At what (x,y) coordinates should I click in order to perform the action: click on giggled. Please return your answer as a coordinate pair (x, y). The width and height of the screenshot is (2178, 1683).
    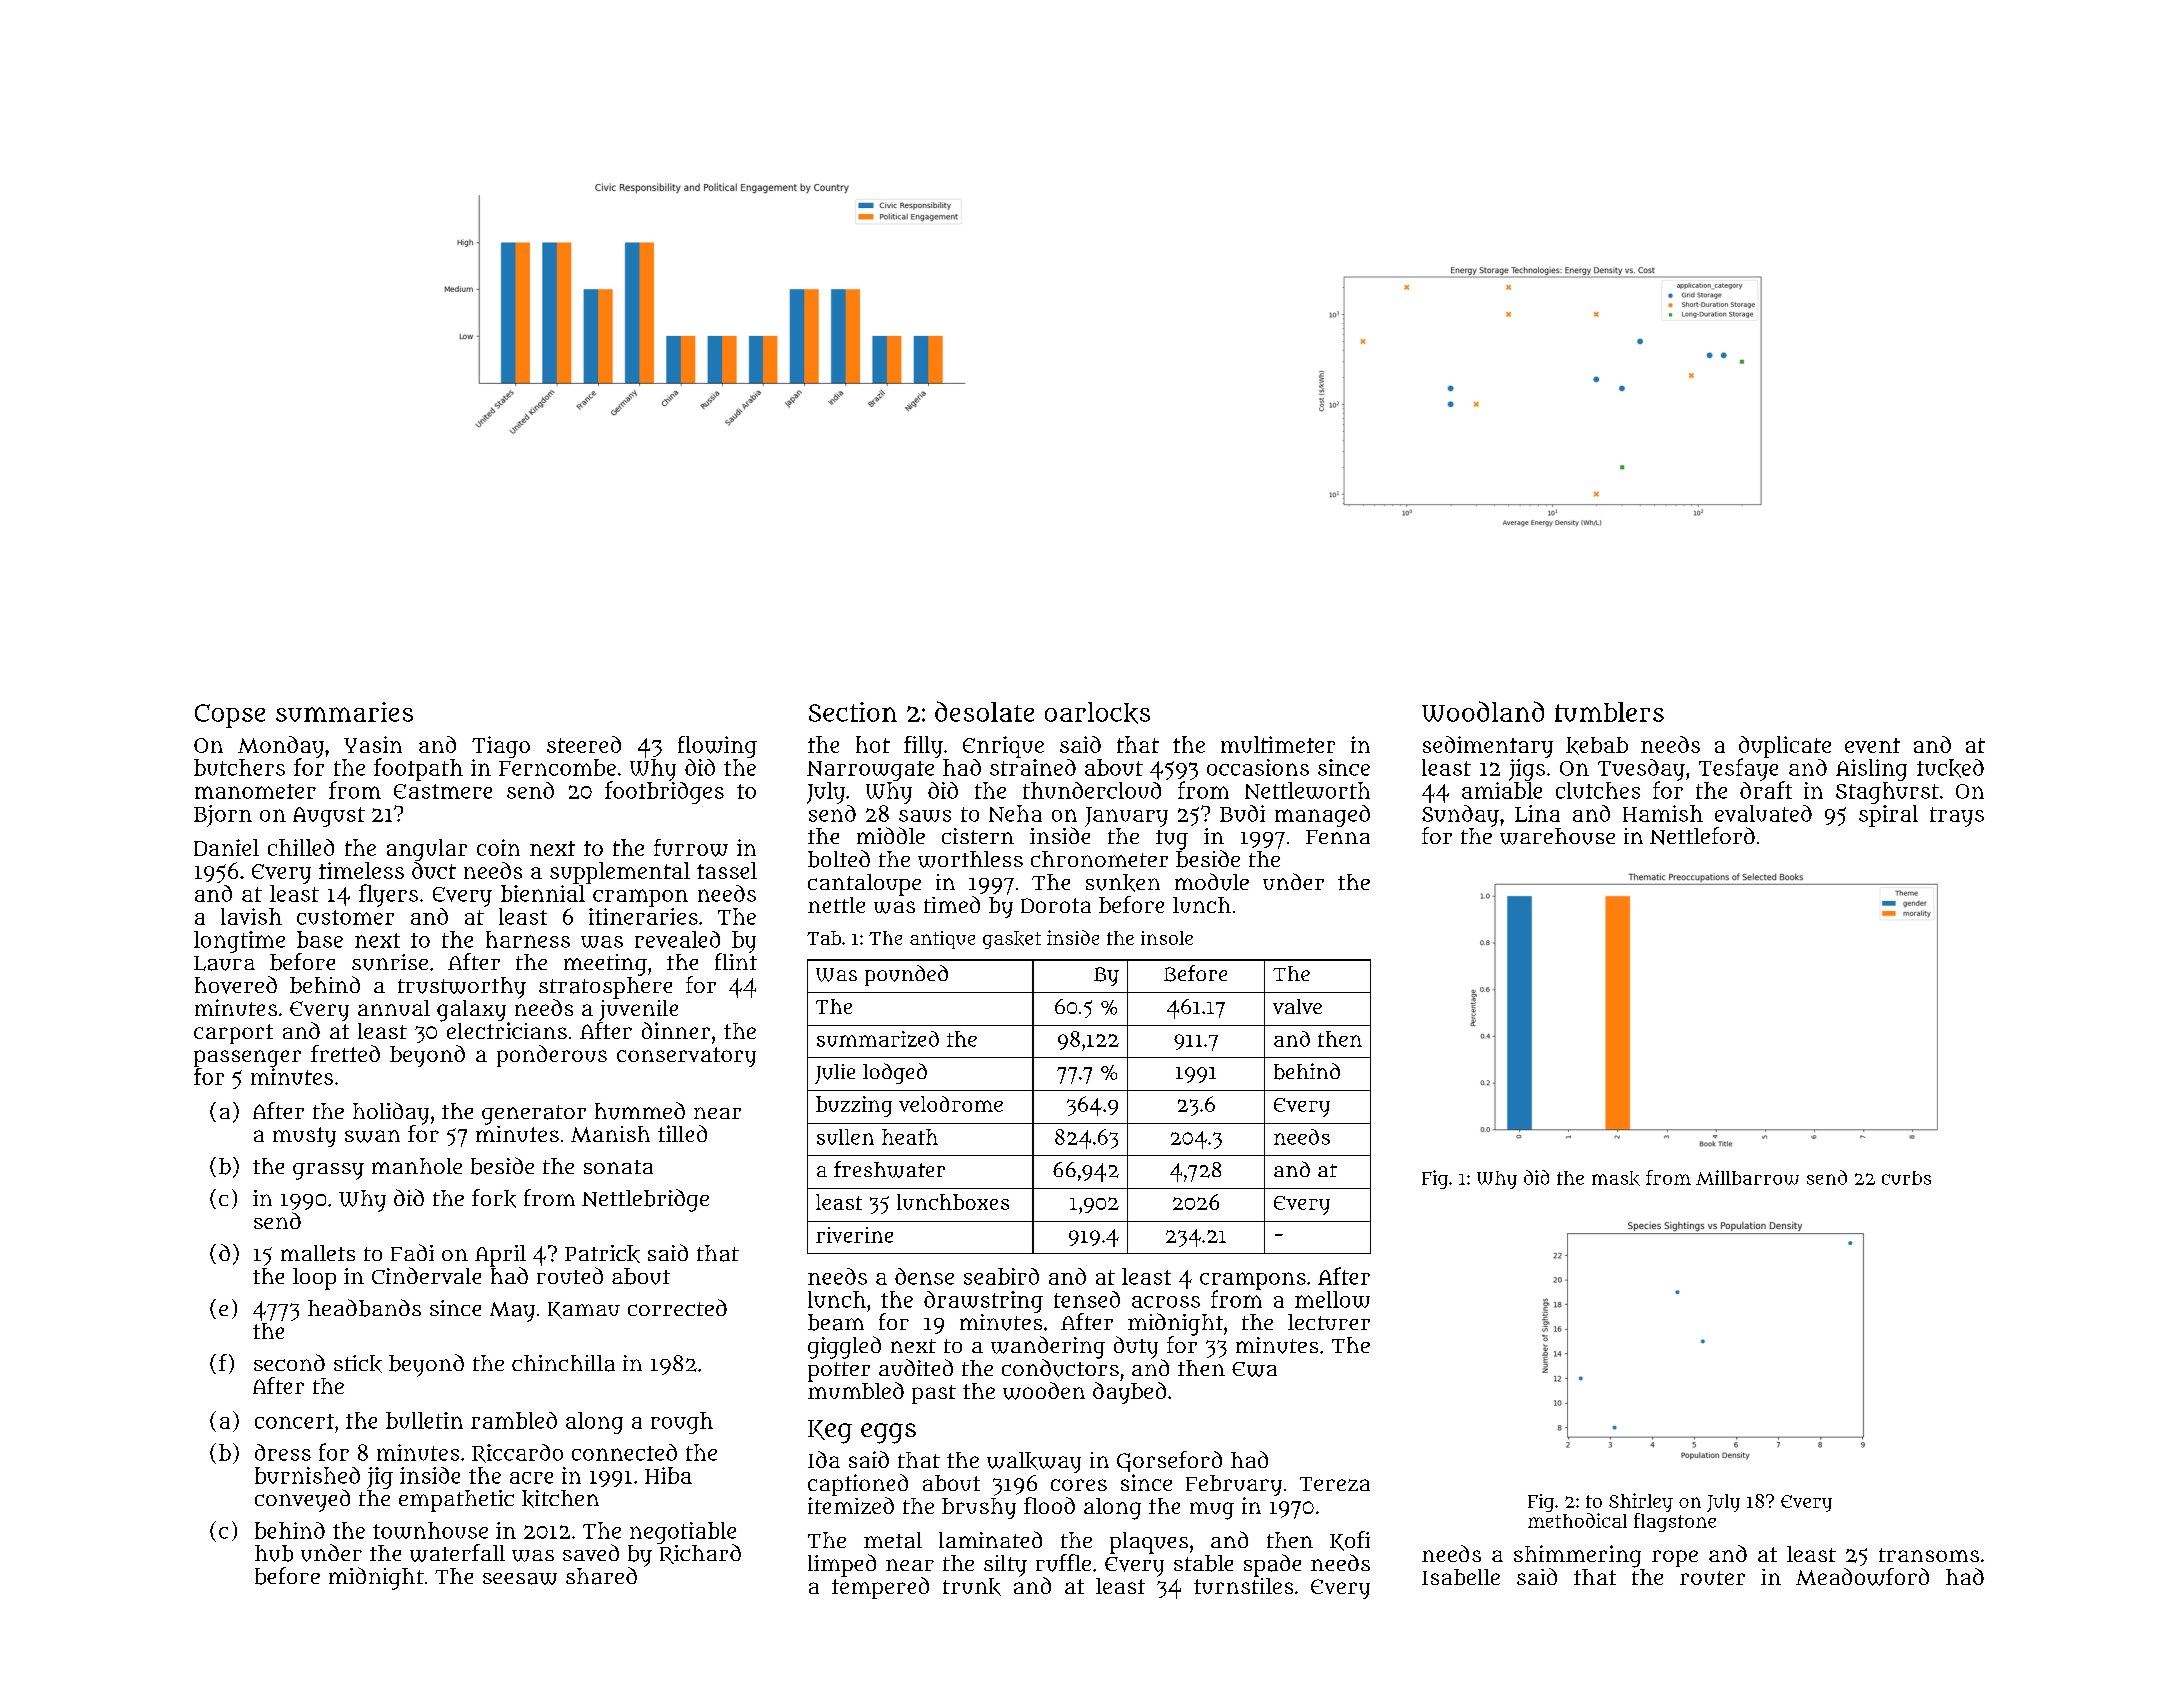
    Looking at the image, I should click on (844, 1347).
